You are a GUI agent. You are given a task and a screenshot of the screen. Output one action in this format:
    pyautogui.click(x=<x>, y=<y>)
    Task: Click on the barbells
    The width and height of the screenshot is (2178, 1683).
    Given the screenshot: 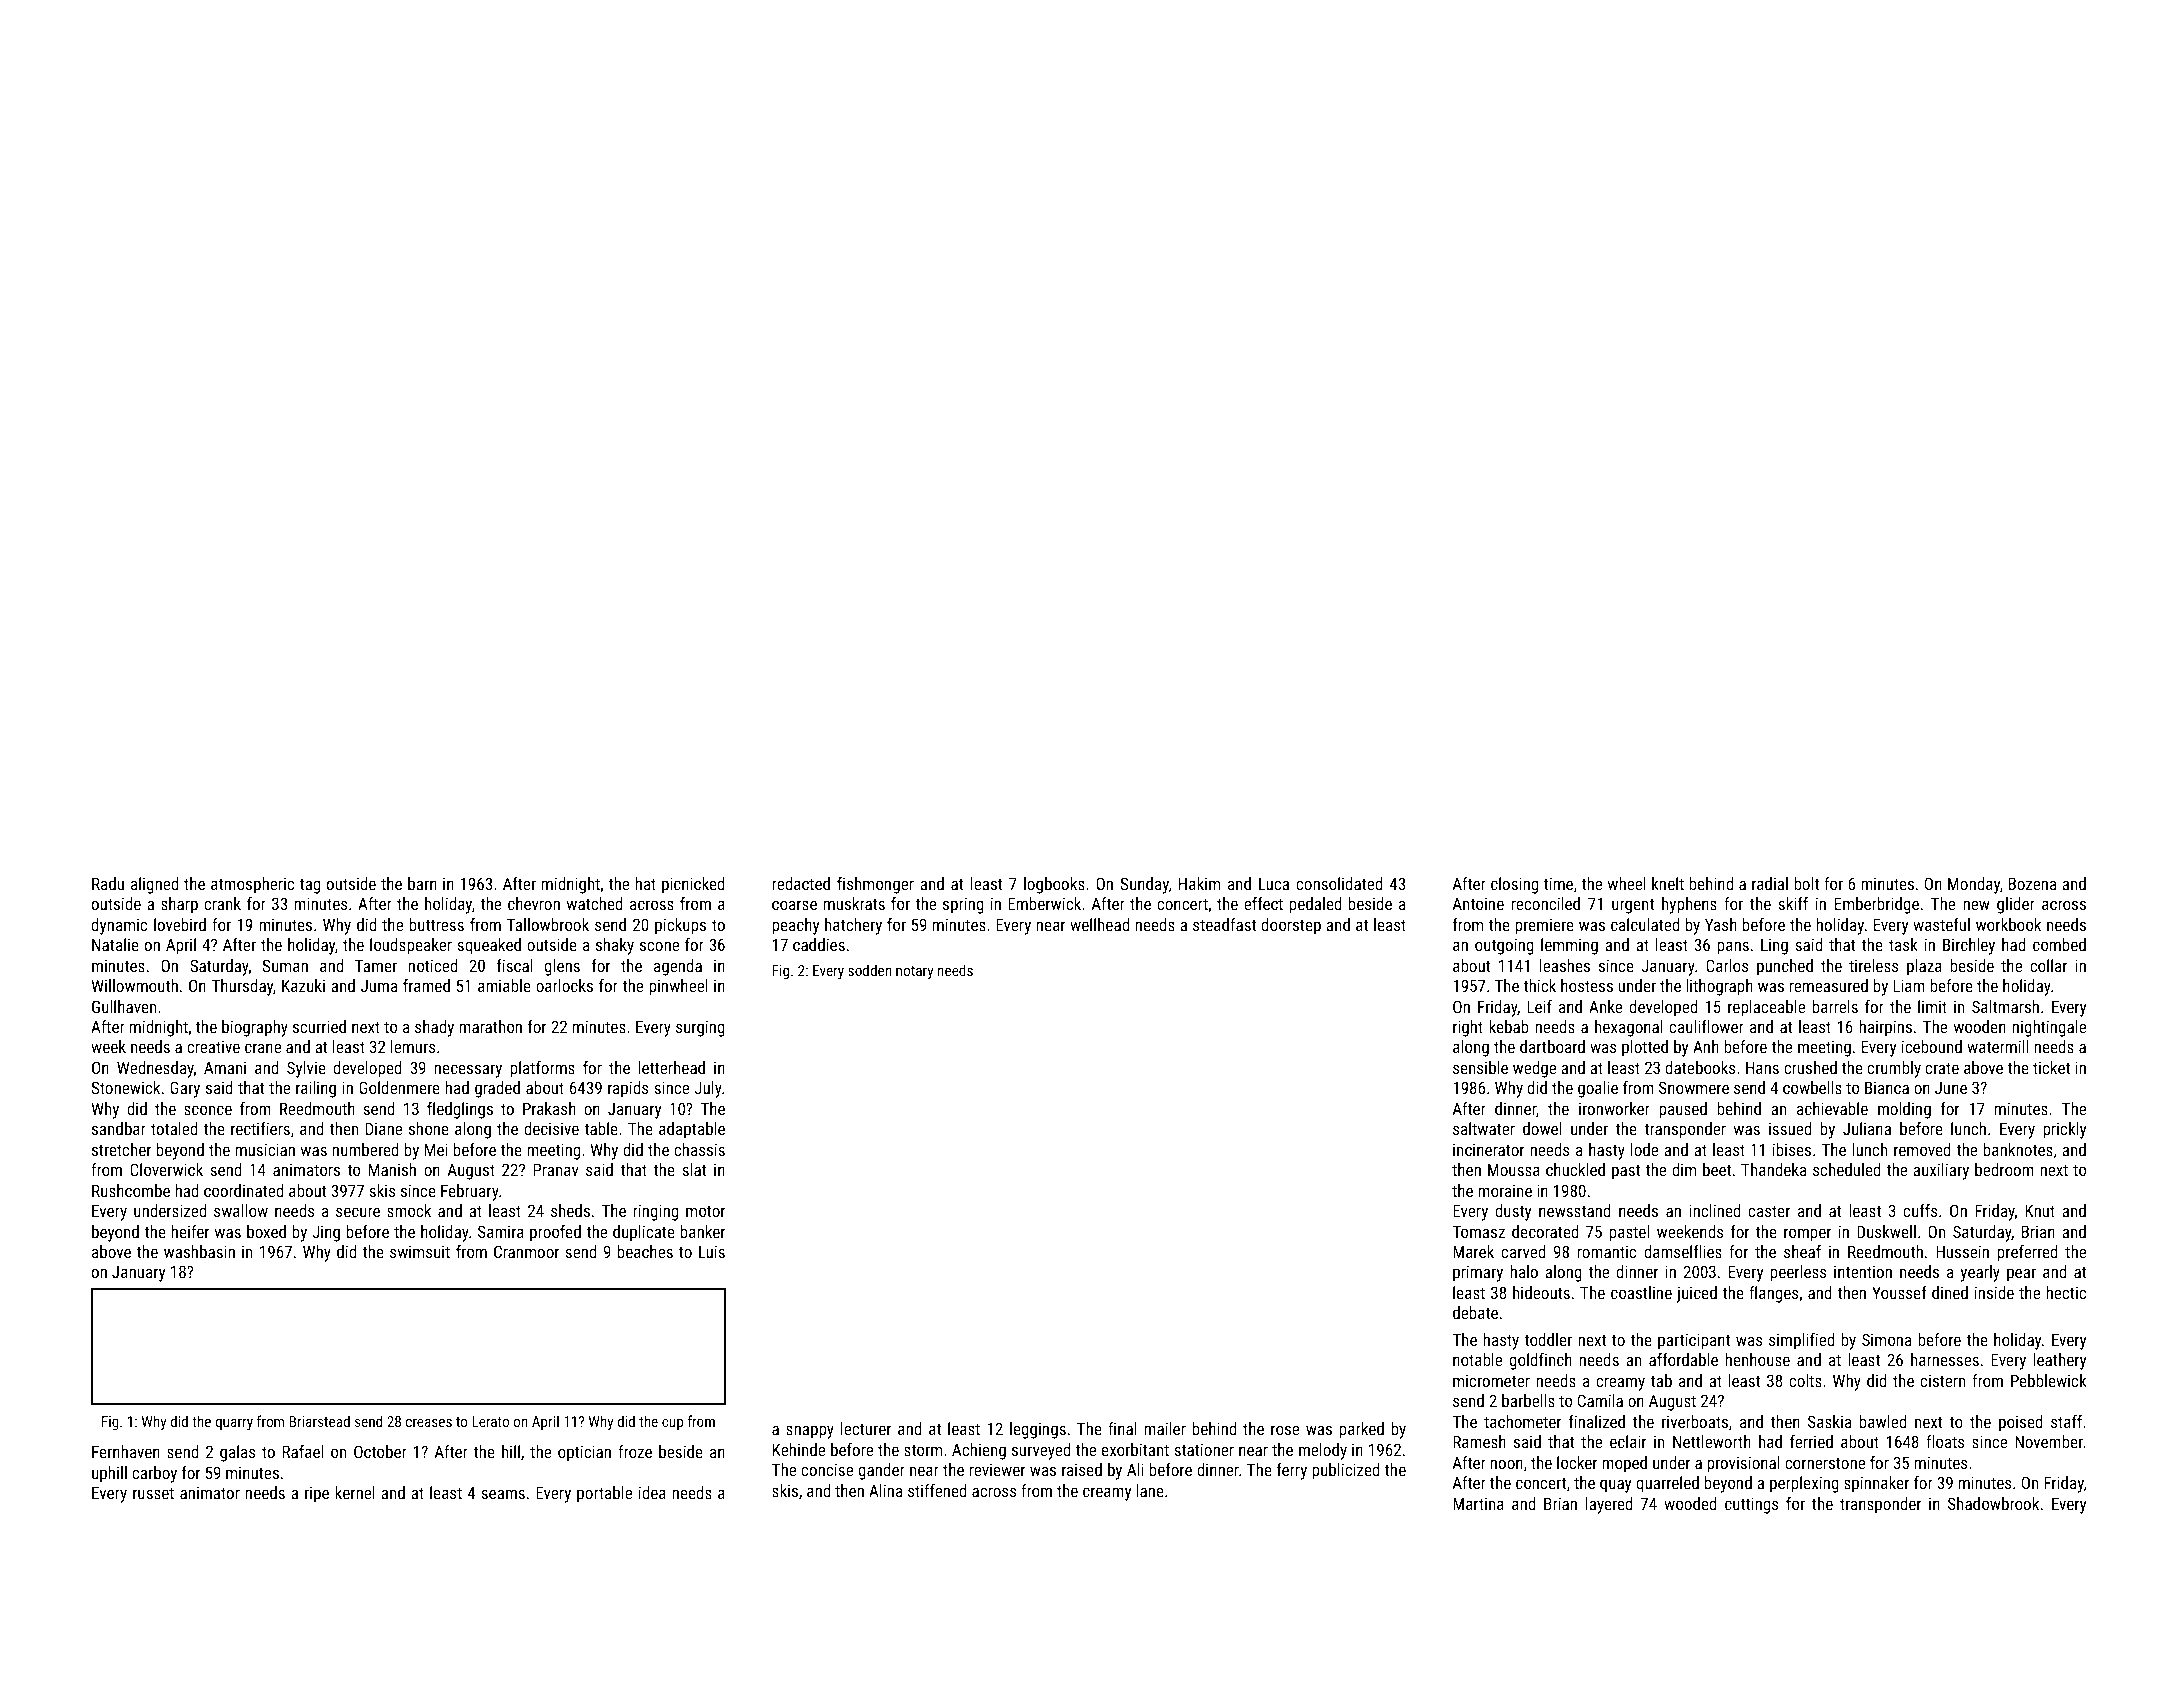 What is the action you would take?
    pyautogui.click(x=1528, y=1400)
